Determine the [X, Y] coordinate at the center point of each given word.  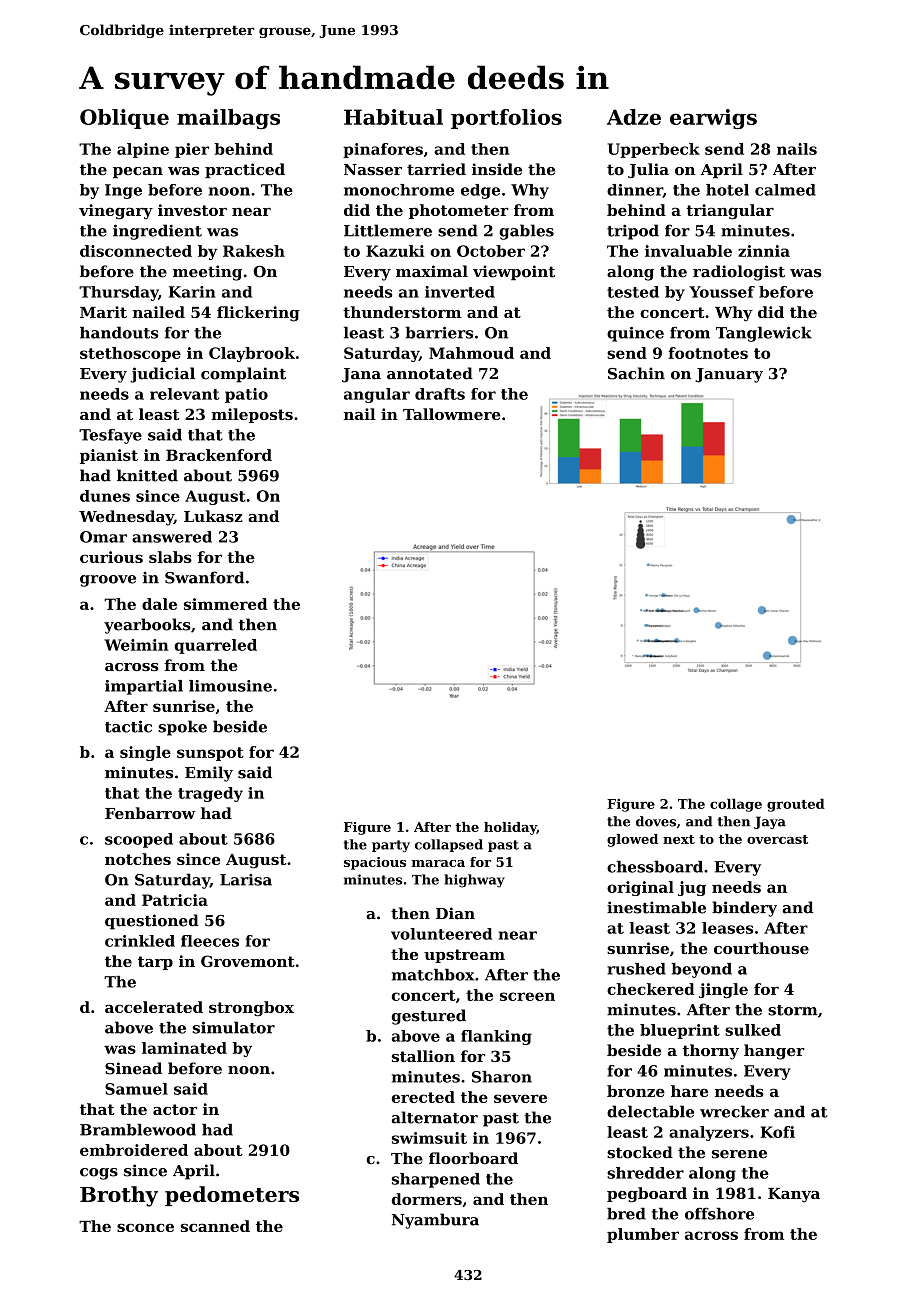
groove [108, 581]
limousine [230, 686]
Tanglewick [764, 334]
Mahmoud [471, 353]
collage [736, 805]
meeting [207, 273]
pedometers [232, 1196]
